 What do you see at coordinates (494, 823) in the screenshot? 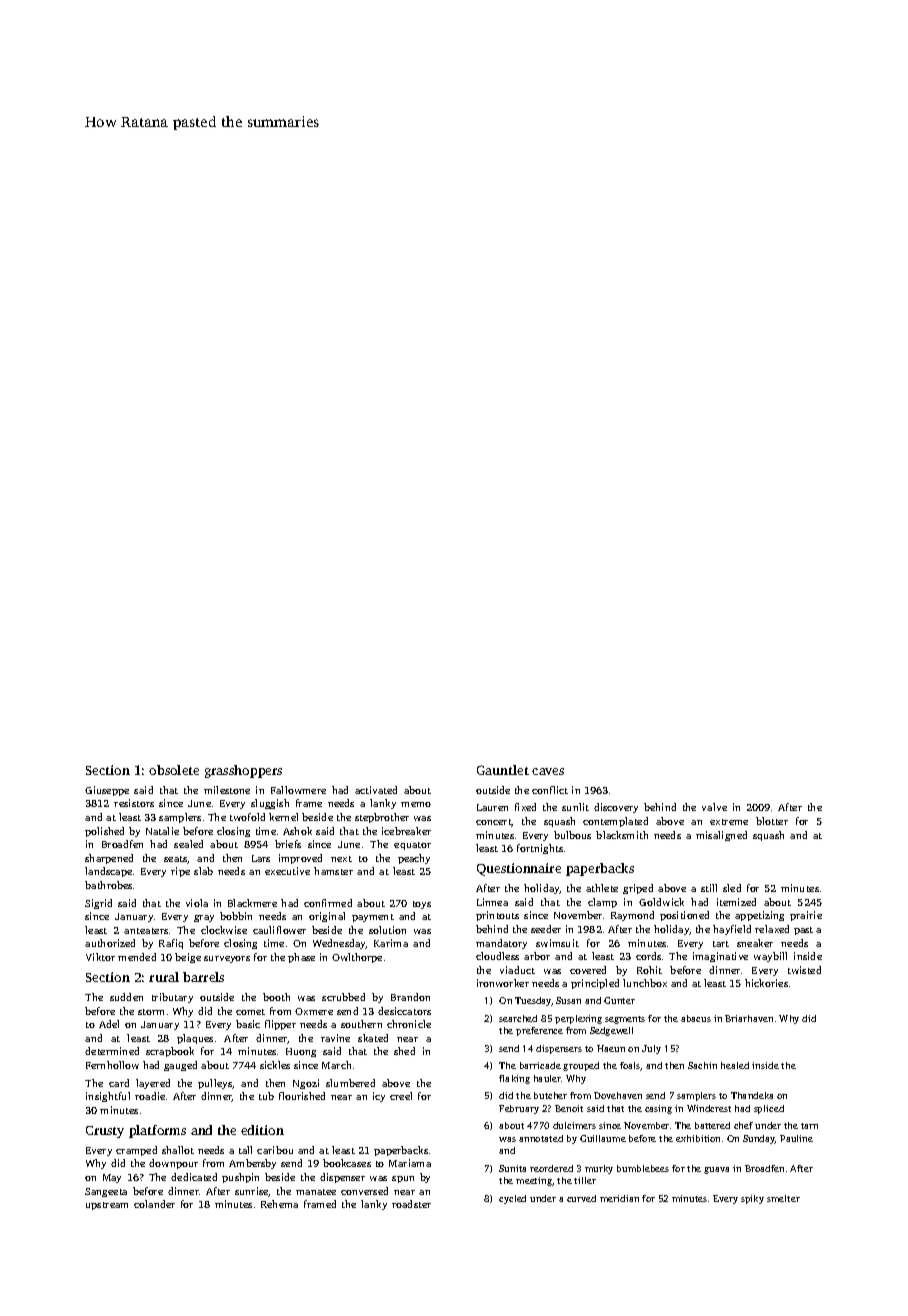
I see `concert` at bounding box center [494, 823].
